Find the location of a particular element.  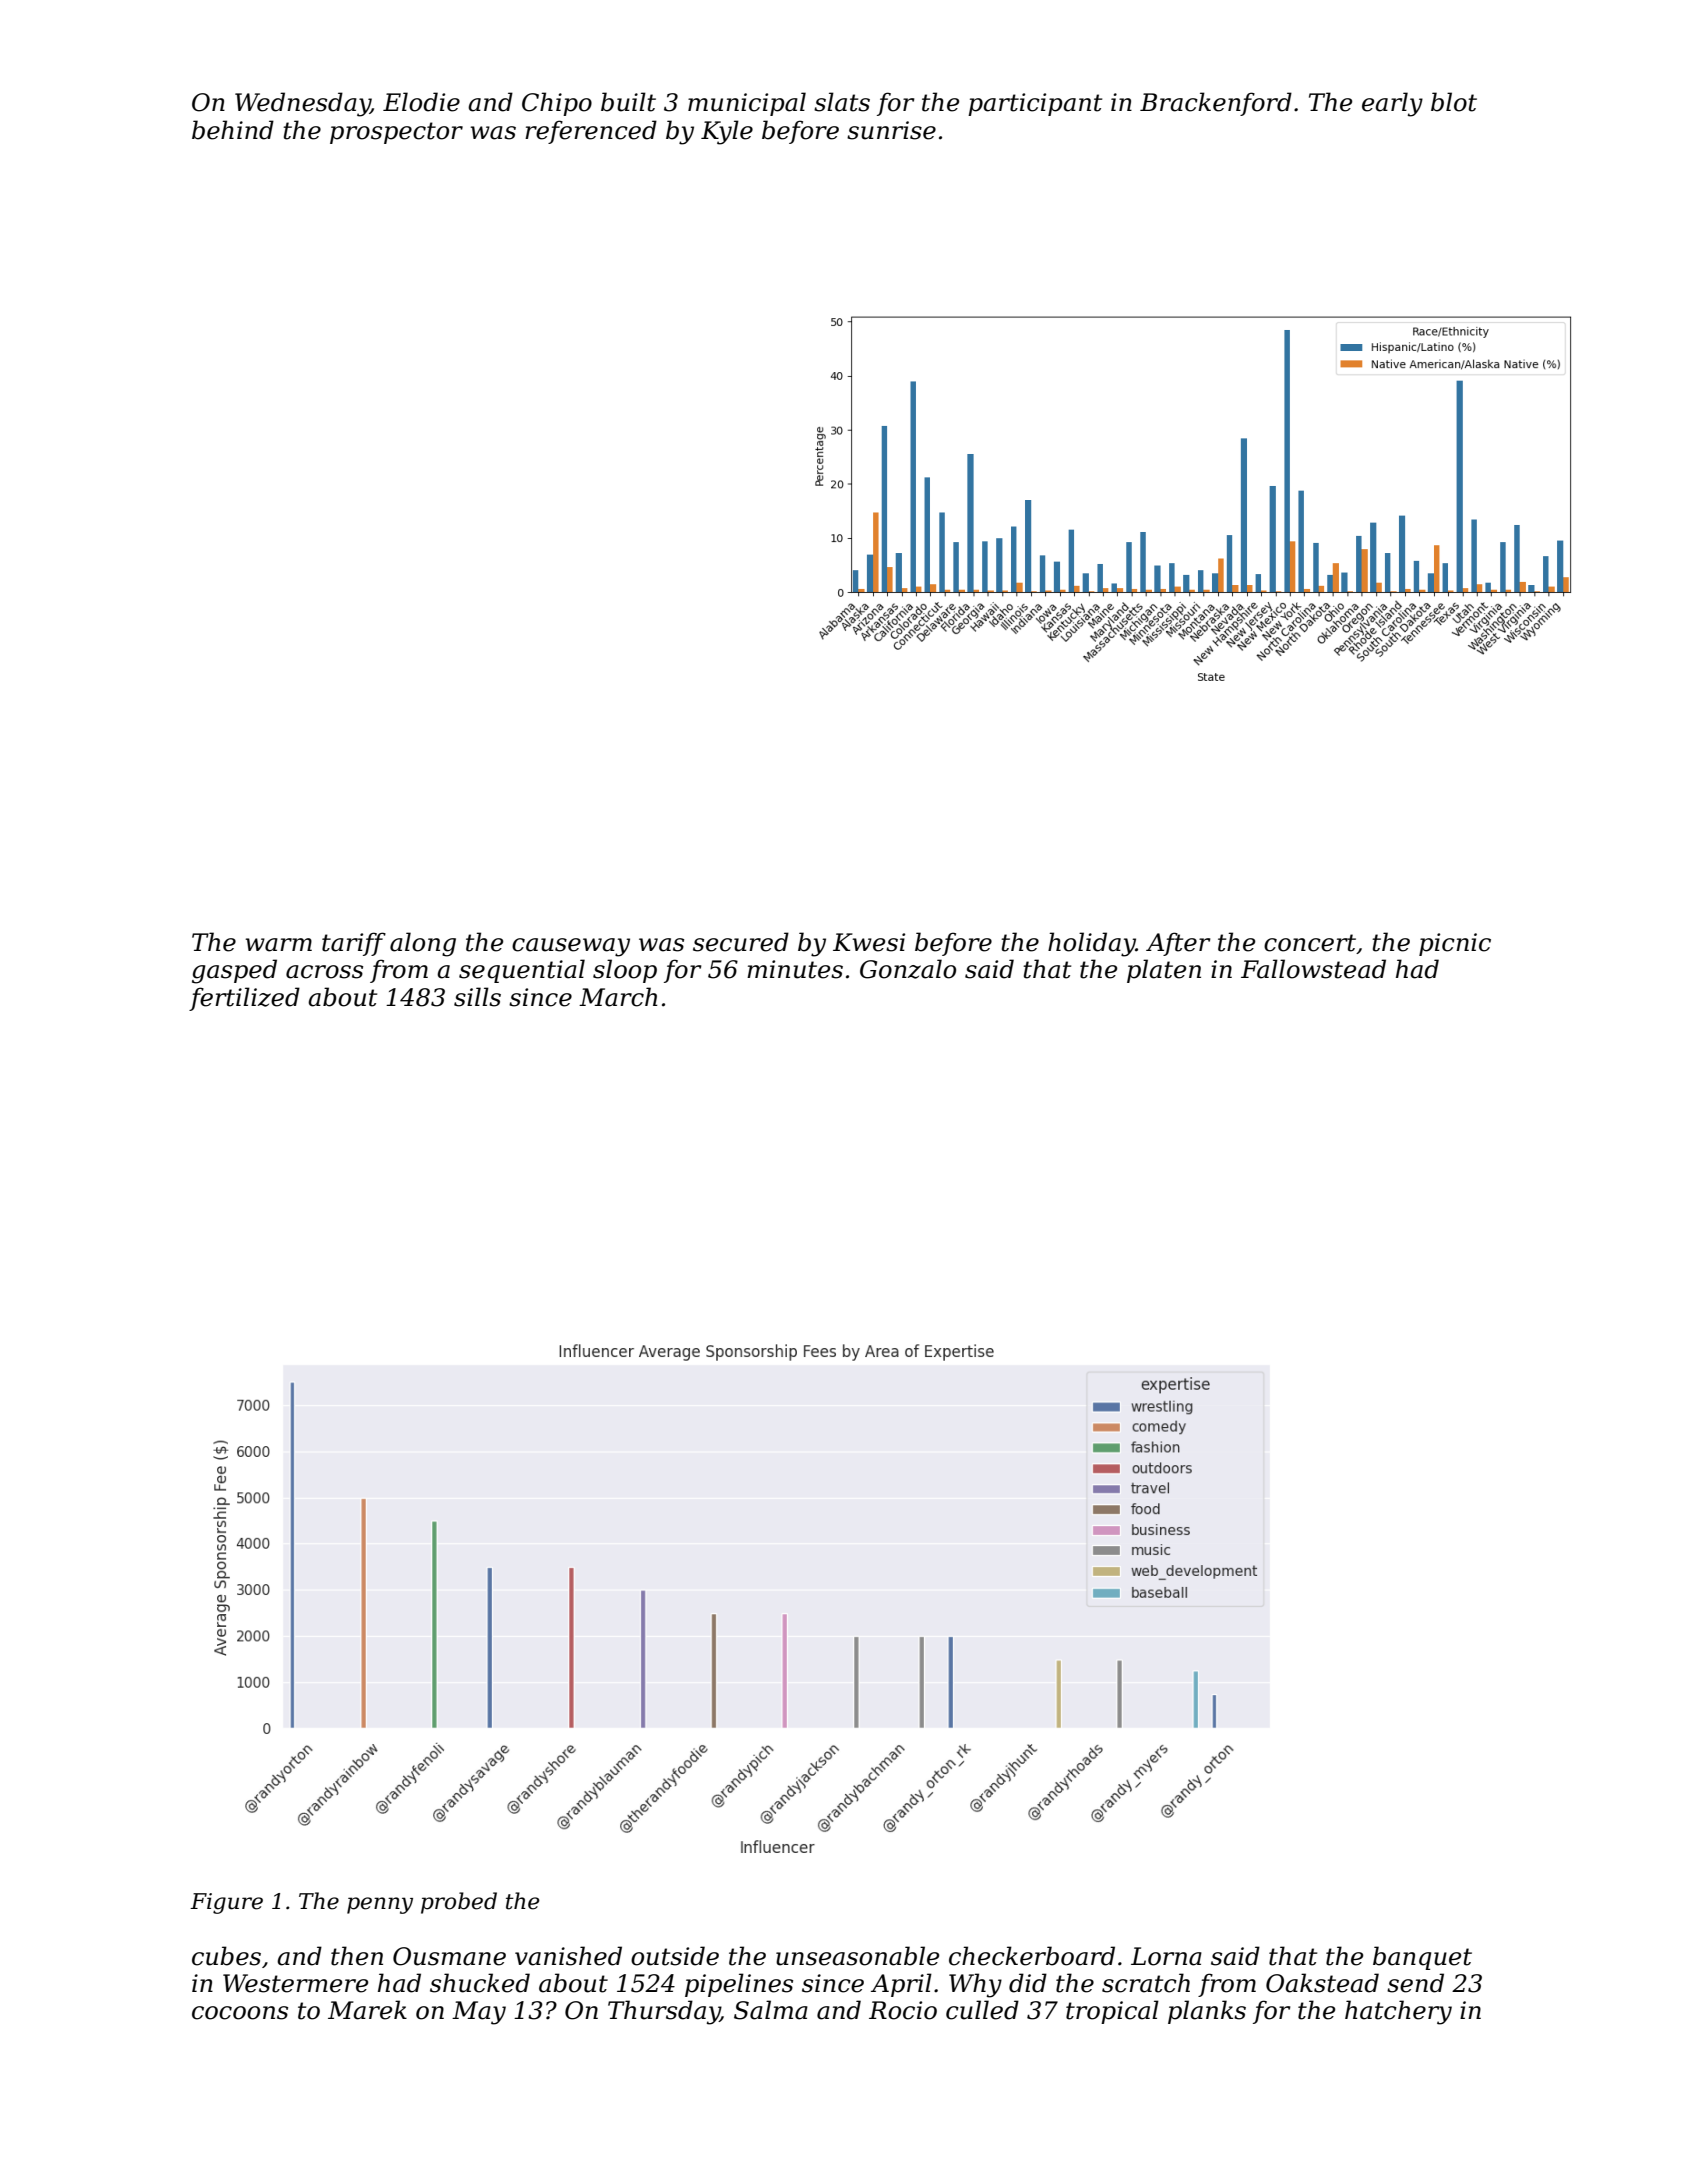

blot is located at coordinates (1454, 102).
